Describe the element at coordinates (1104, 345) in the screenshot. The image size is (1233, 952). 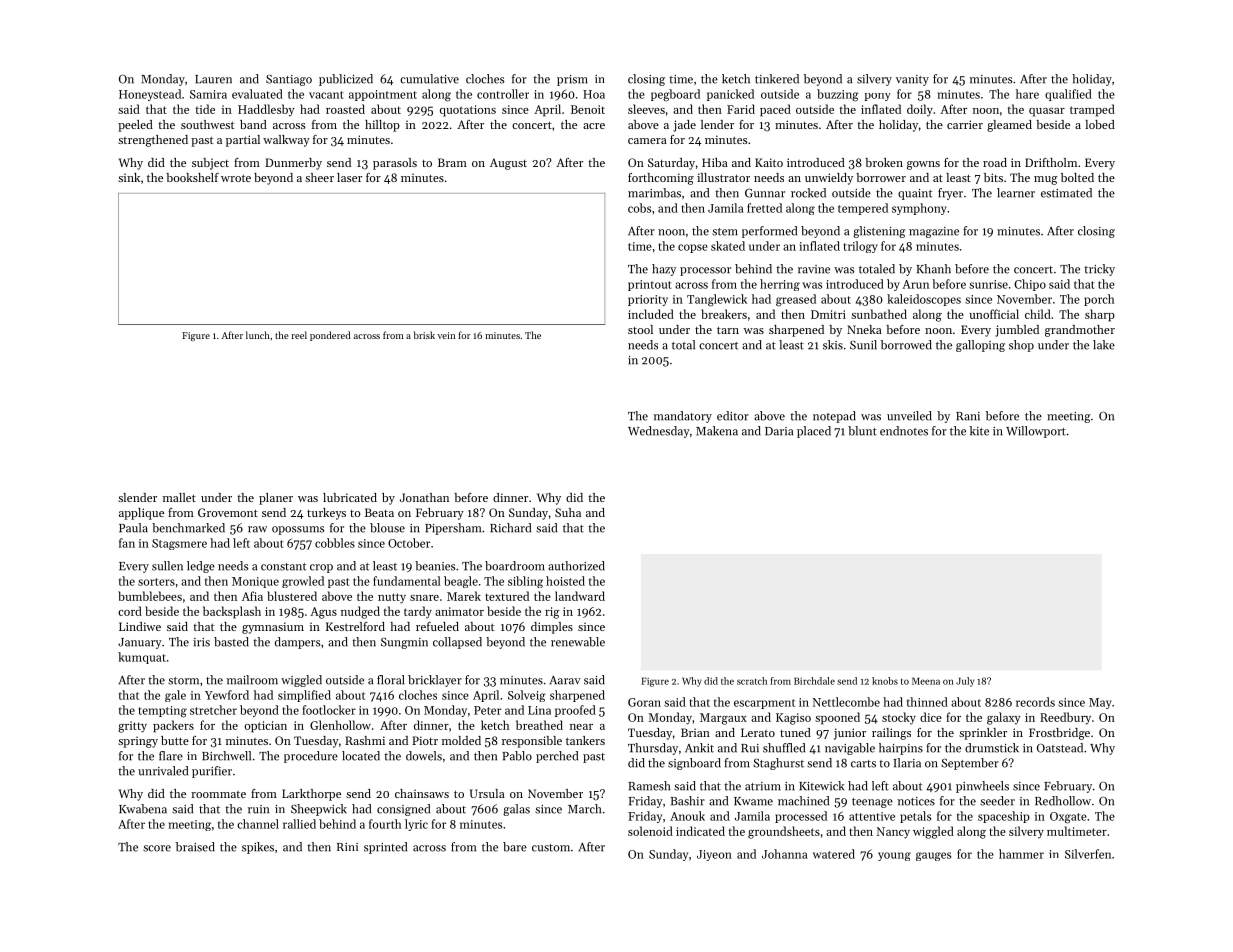
I see `lake` at that location.
